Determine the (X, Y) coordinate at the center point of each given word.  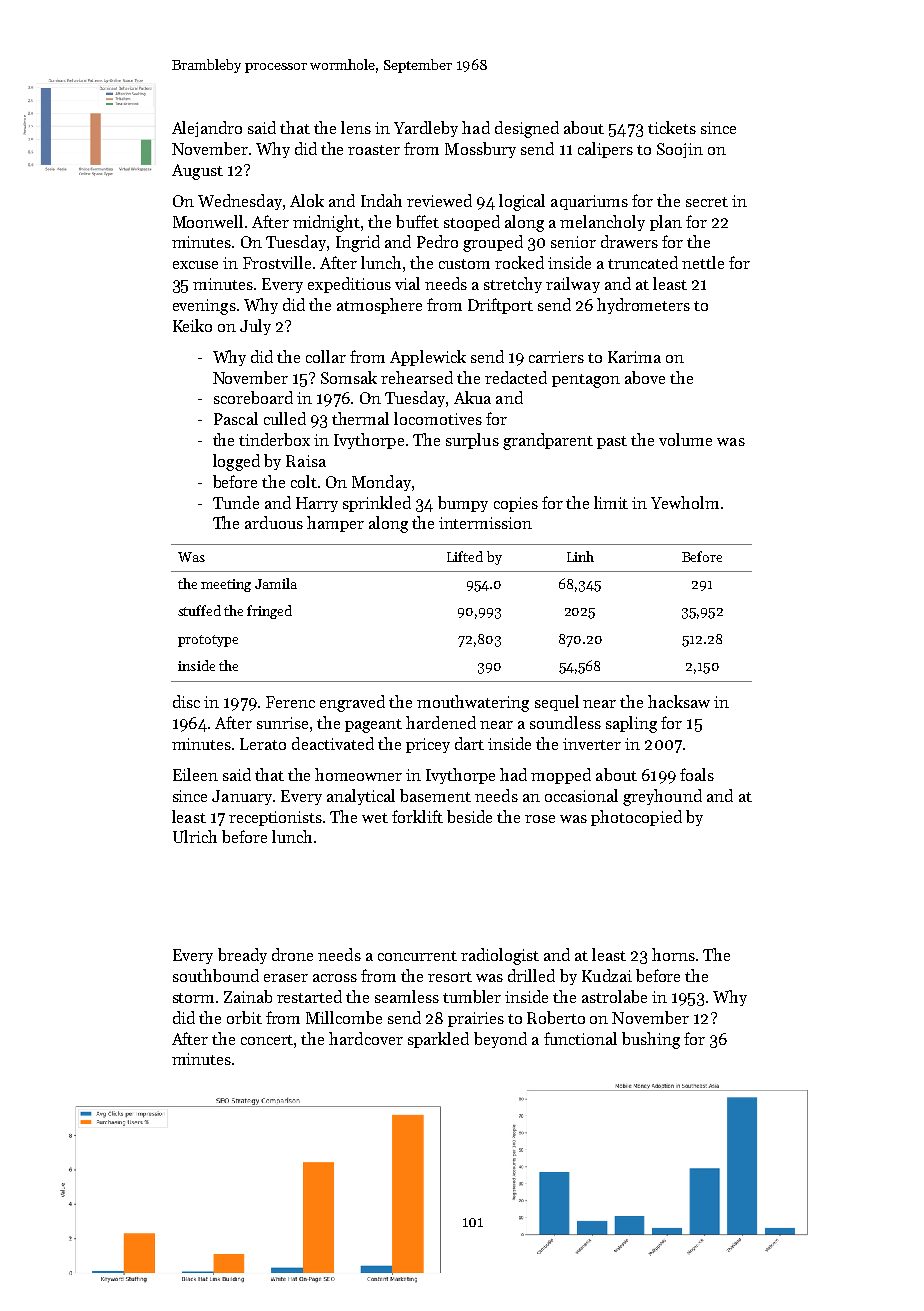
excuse (195, 265)
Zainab (248, 996)
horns (673, 954)
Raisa (306, 461)
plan (666, 223)
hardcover (366, 1038)
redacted (516, 377)
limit (611, 502)
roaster (374, 150)
